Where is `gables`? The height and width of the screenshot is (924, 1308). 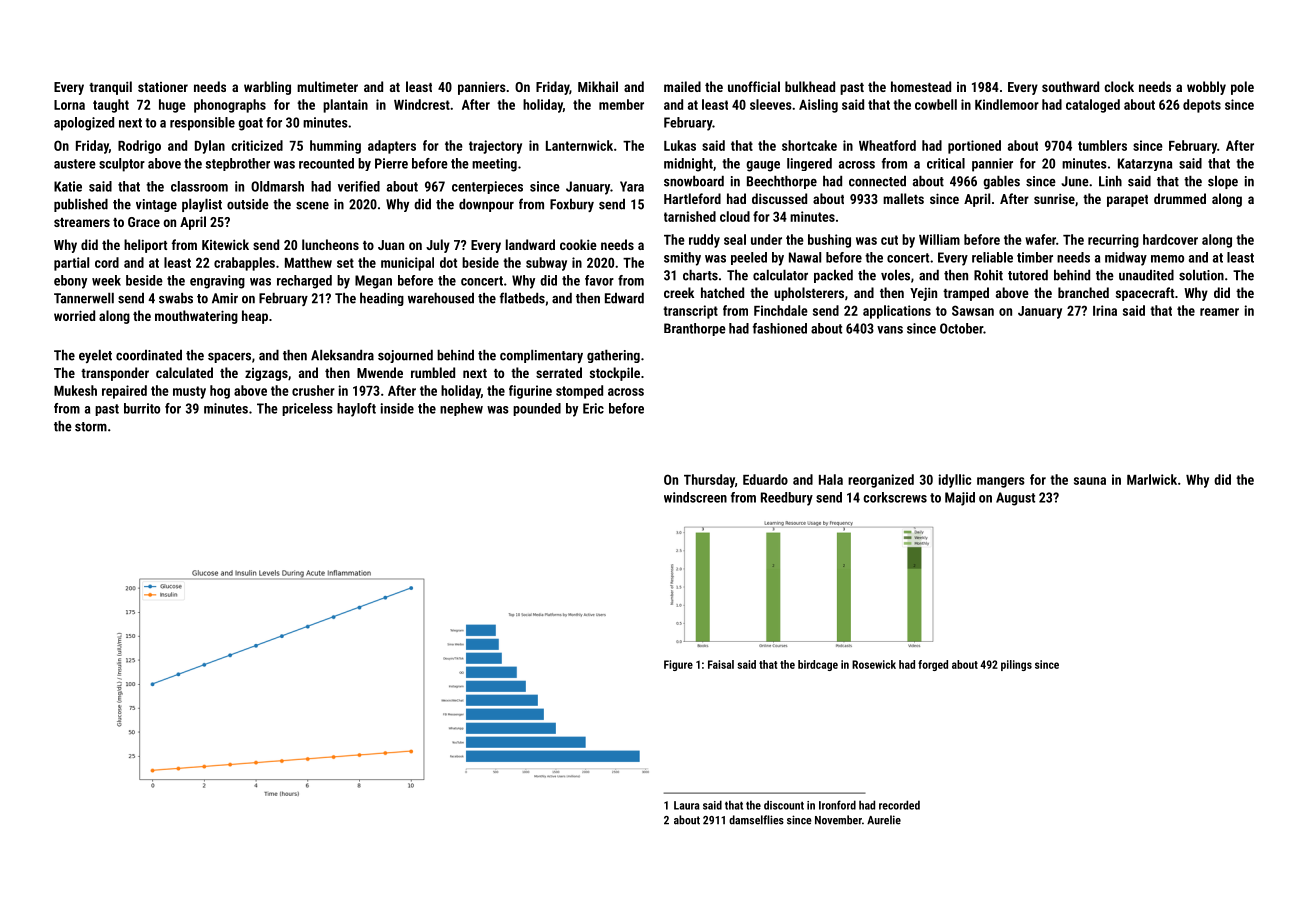 gables is located at coordinates (1001, 182).
